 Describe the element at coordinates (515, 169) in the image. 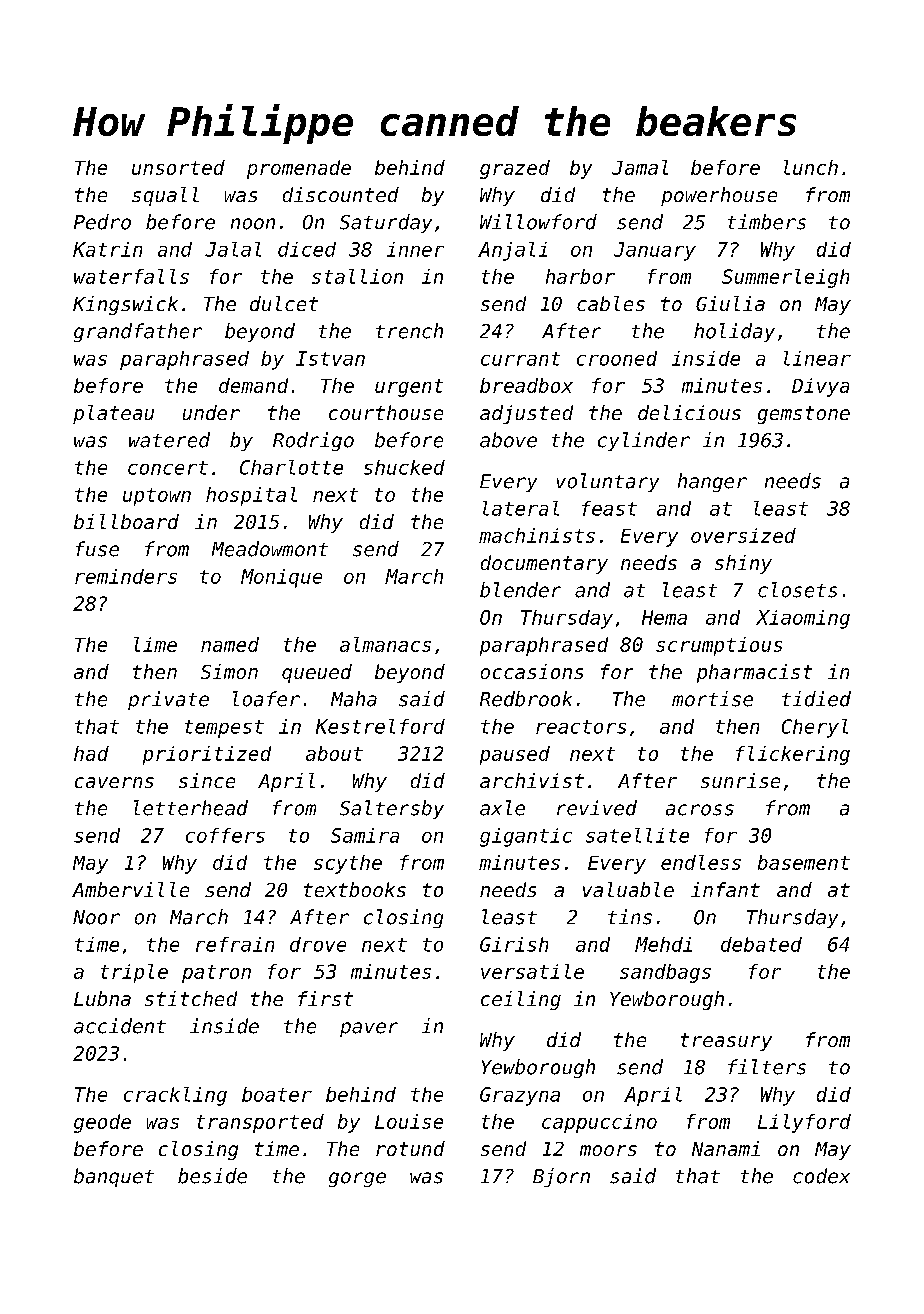

I see `grazed` at that location.
